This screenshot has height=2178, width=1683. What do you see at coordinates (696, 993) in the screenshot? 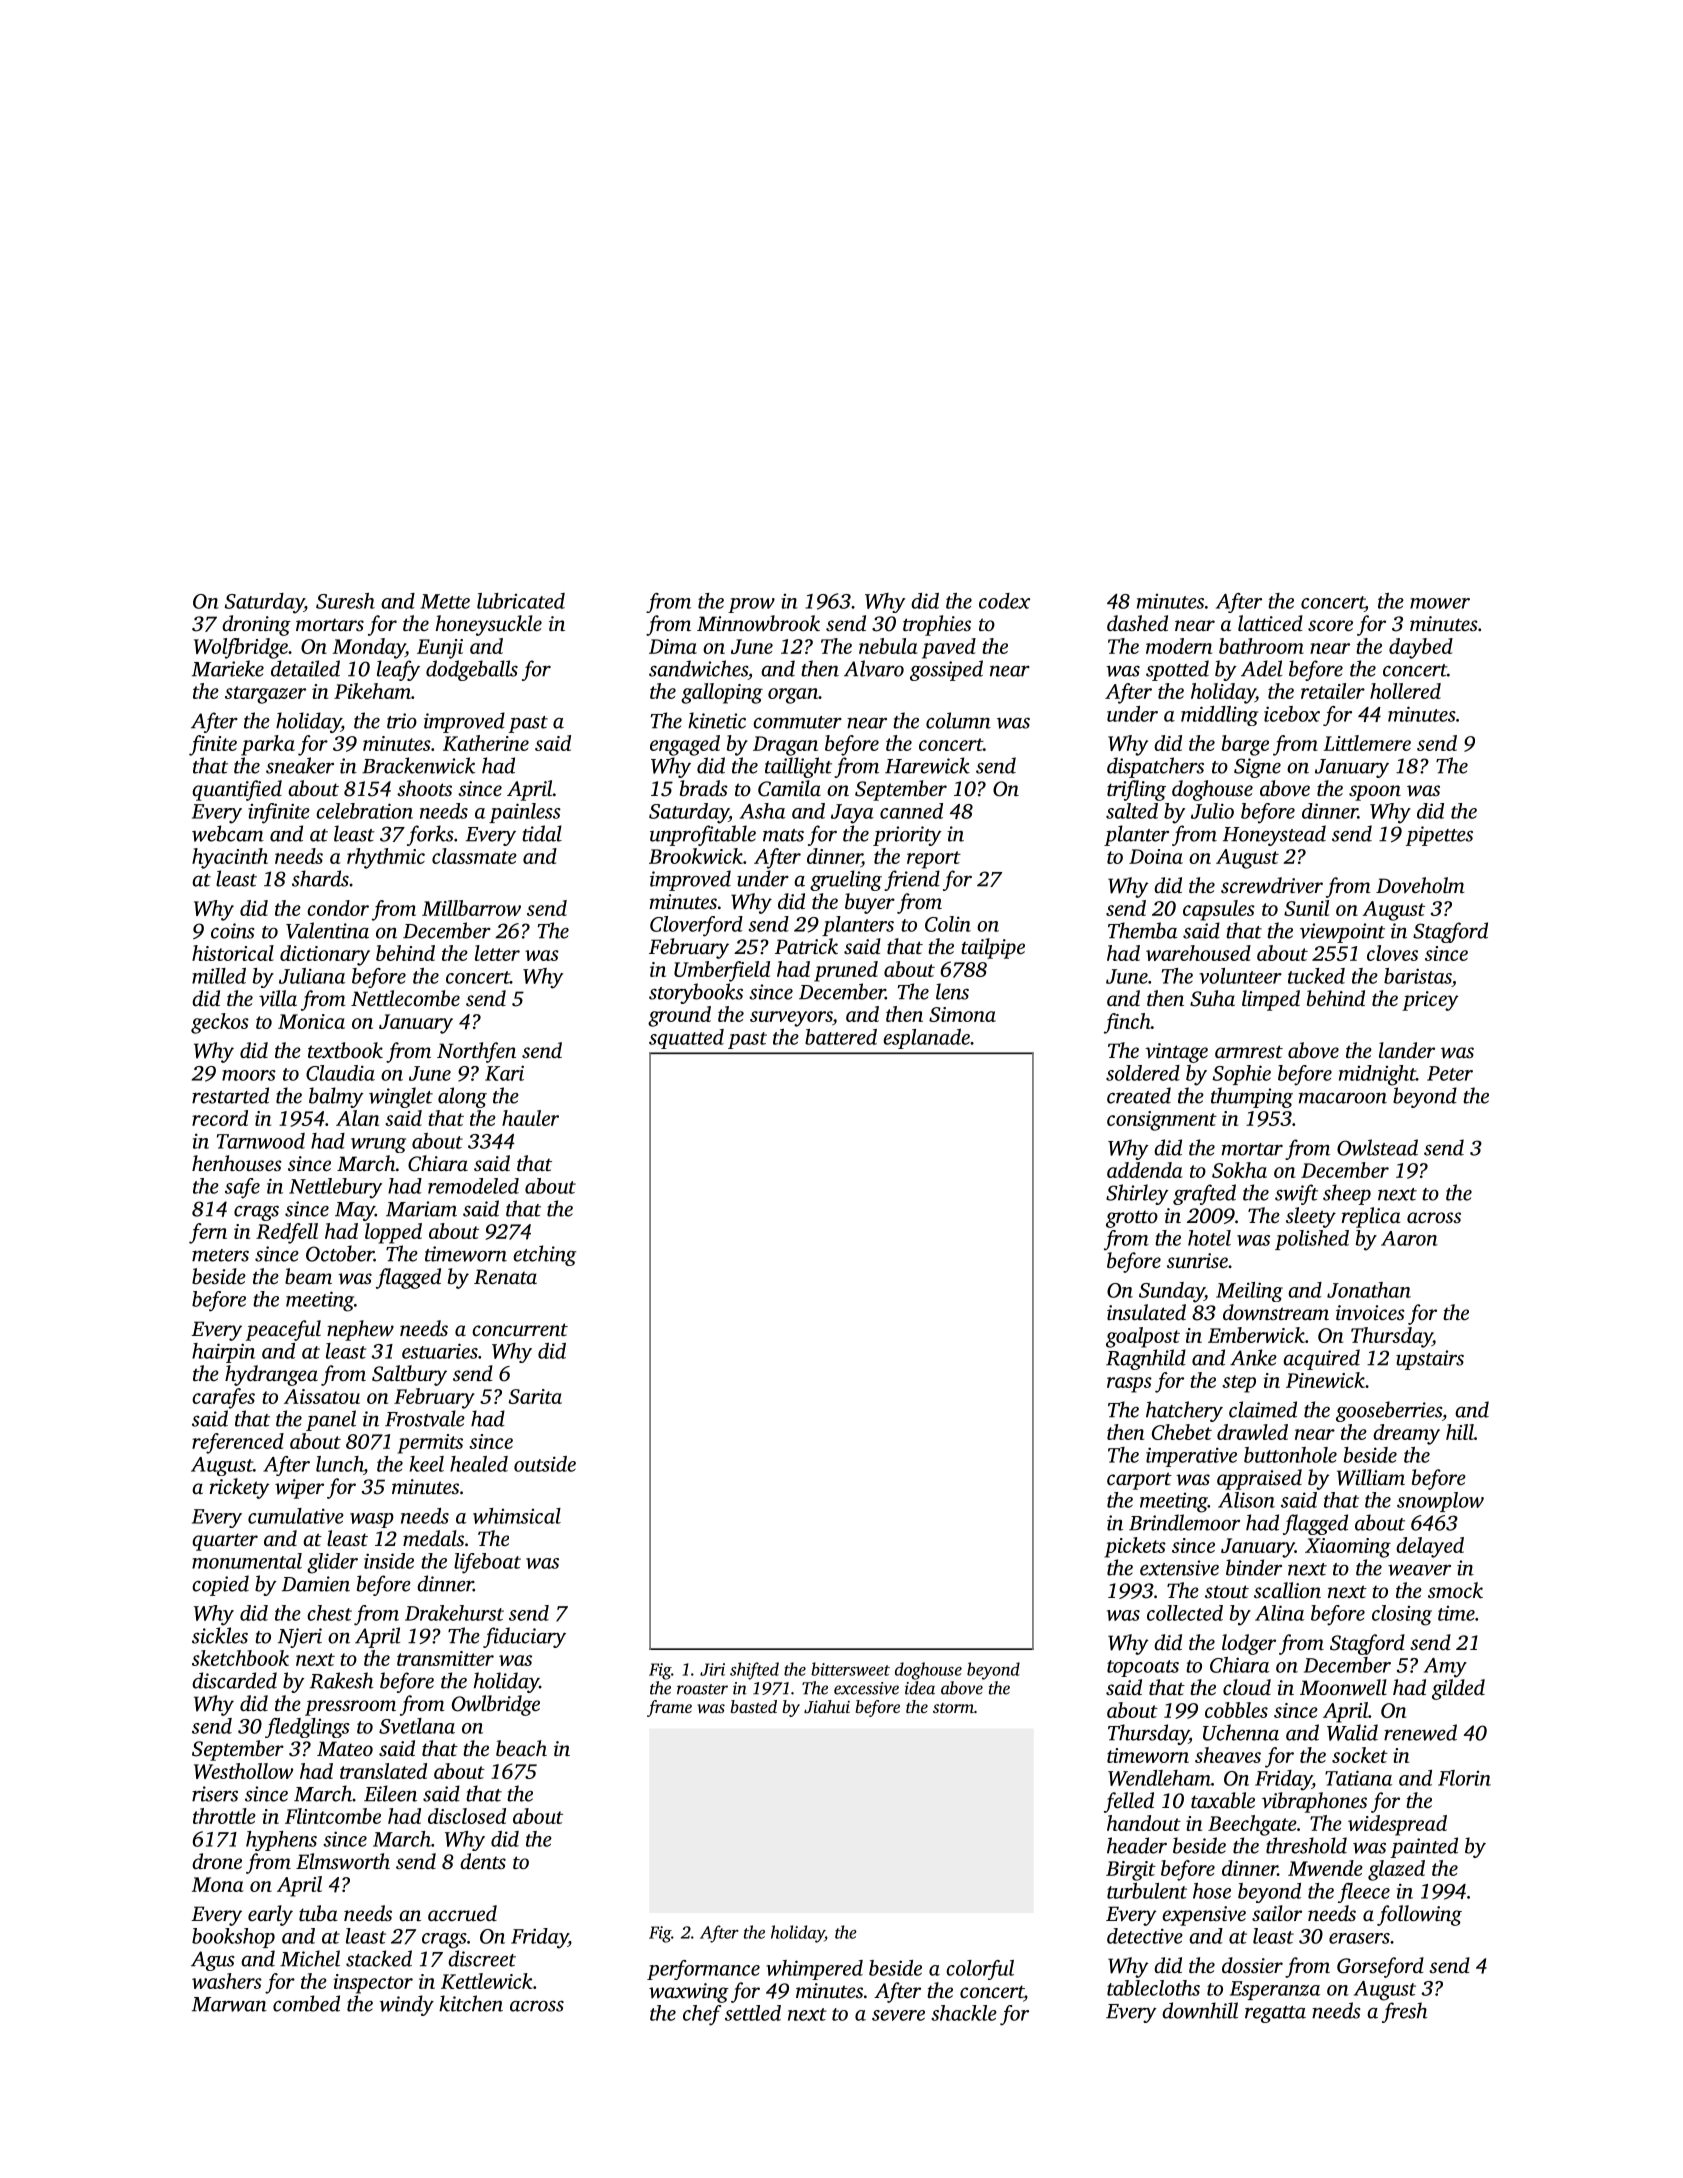
I see `storybooks` at bounding box center [696, 993].
